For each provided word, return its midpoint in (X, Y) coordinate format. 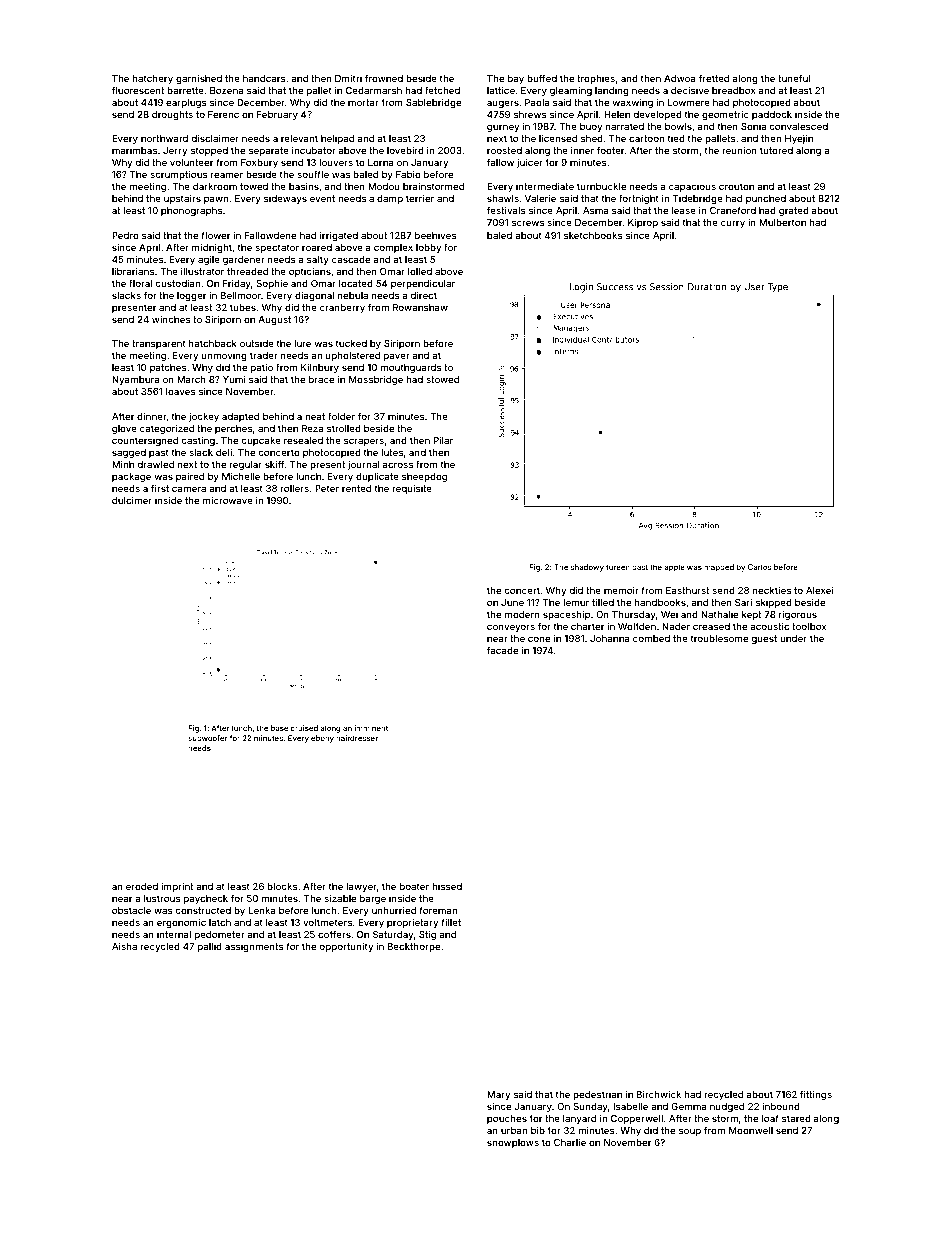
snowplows (513, 1143)
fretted (714, 78)
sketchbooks (593, 235)
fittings (816, 1095)
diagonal (314, 296)
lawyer (361, 887)
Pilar (443, 440)
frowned (384, 78)
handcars (264, 78)
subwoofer (207, 738)
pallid (210, 947)
